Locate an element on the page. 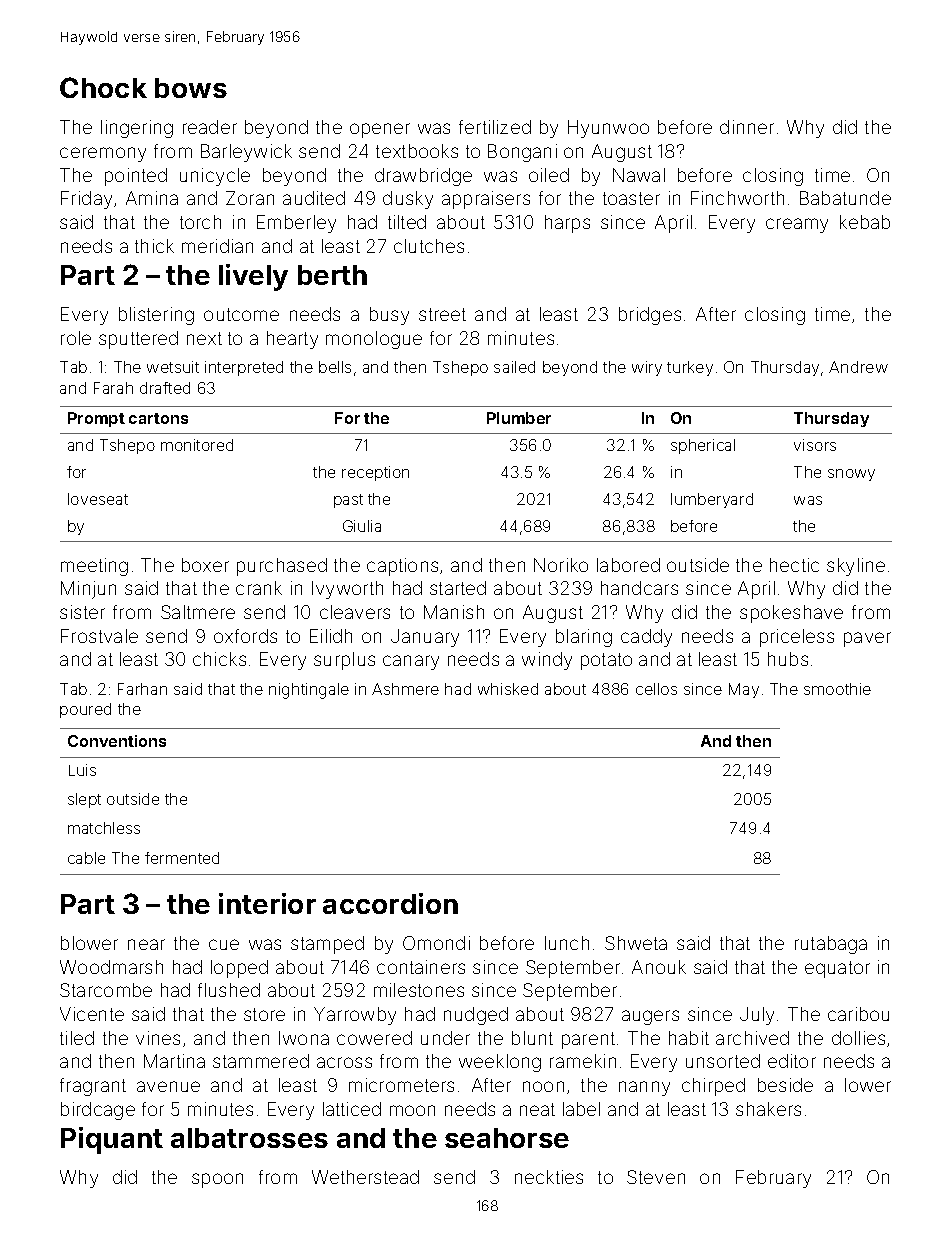 This page has width=952, height=1233. pointed is located at coordinates (136, 177).
